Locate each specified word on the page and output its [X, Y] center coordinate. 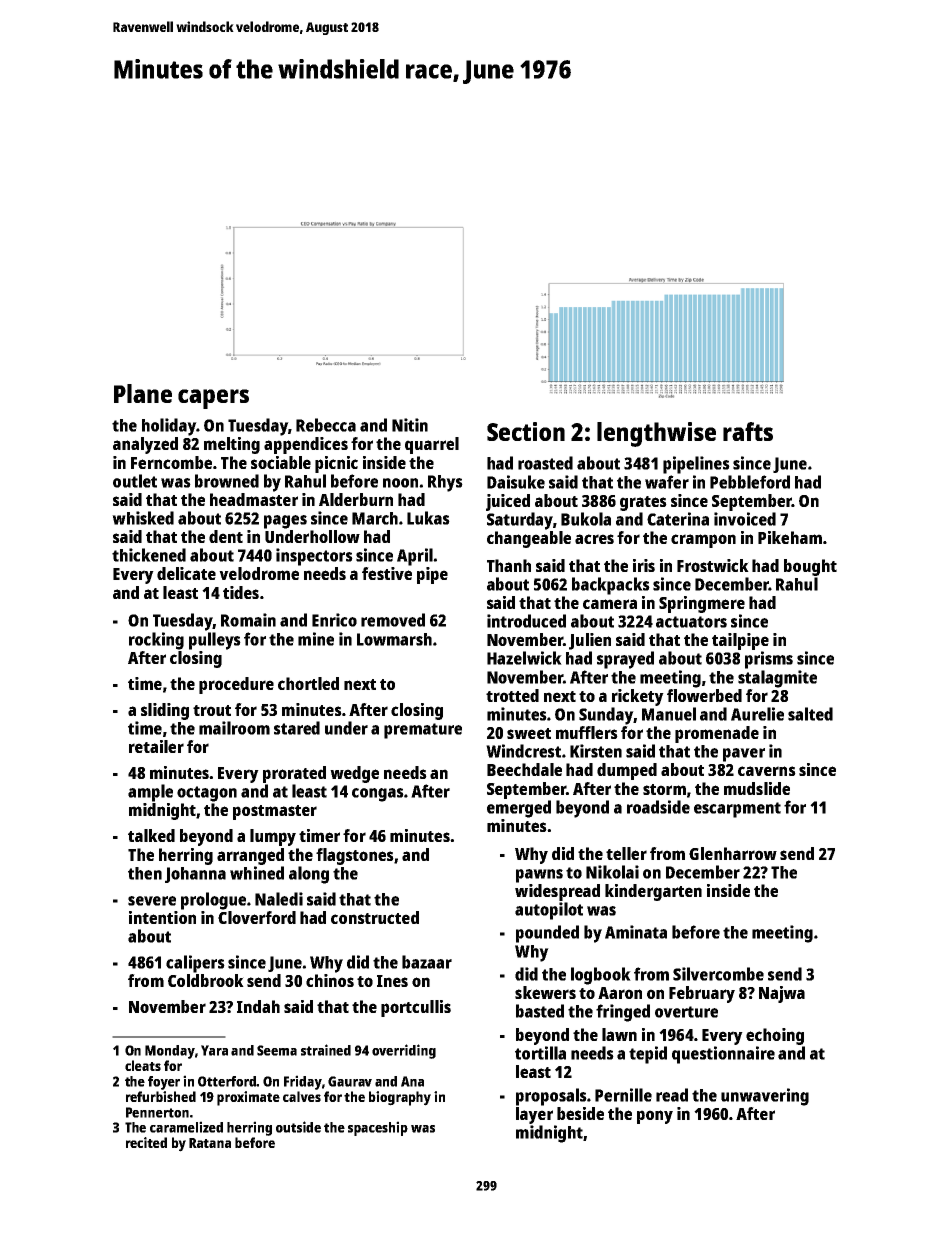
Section [526, 431]
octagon [207, 794]
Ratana [210, 1143]
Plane [143, 393]
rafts [748, 431]
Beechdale [524, 769]
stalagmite [777, 679]
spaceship [378, 1128]
